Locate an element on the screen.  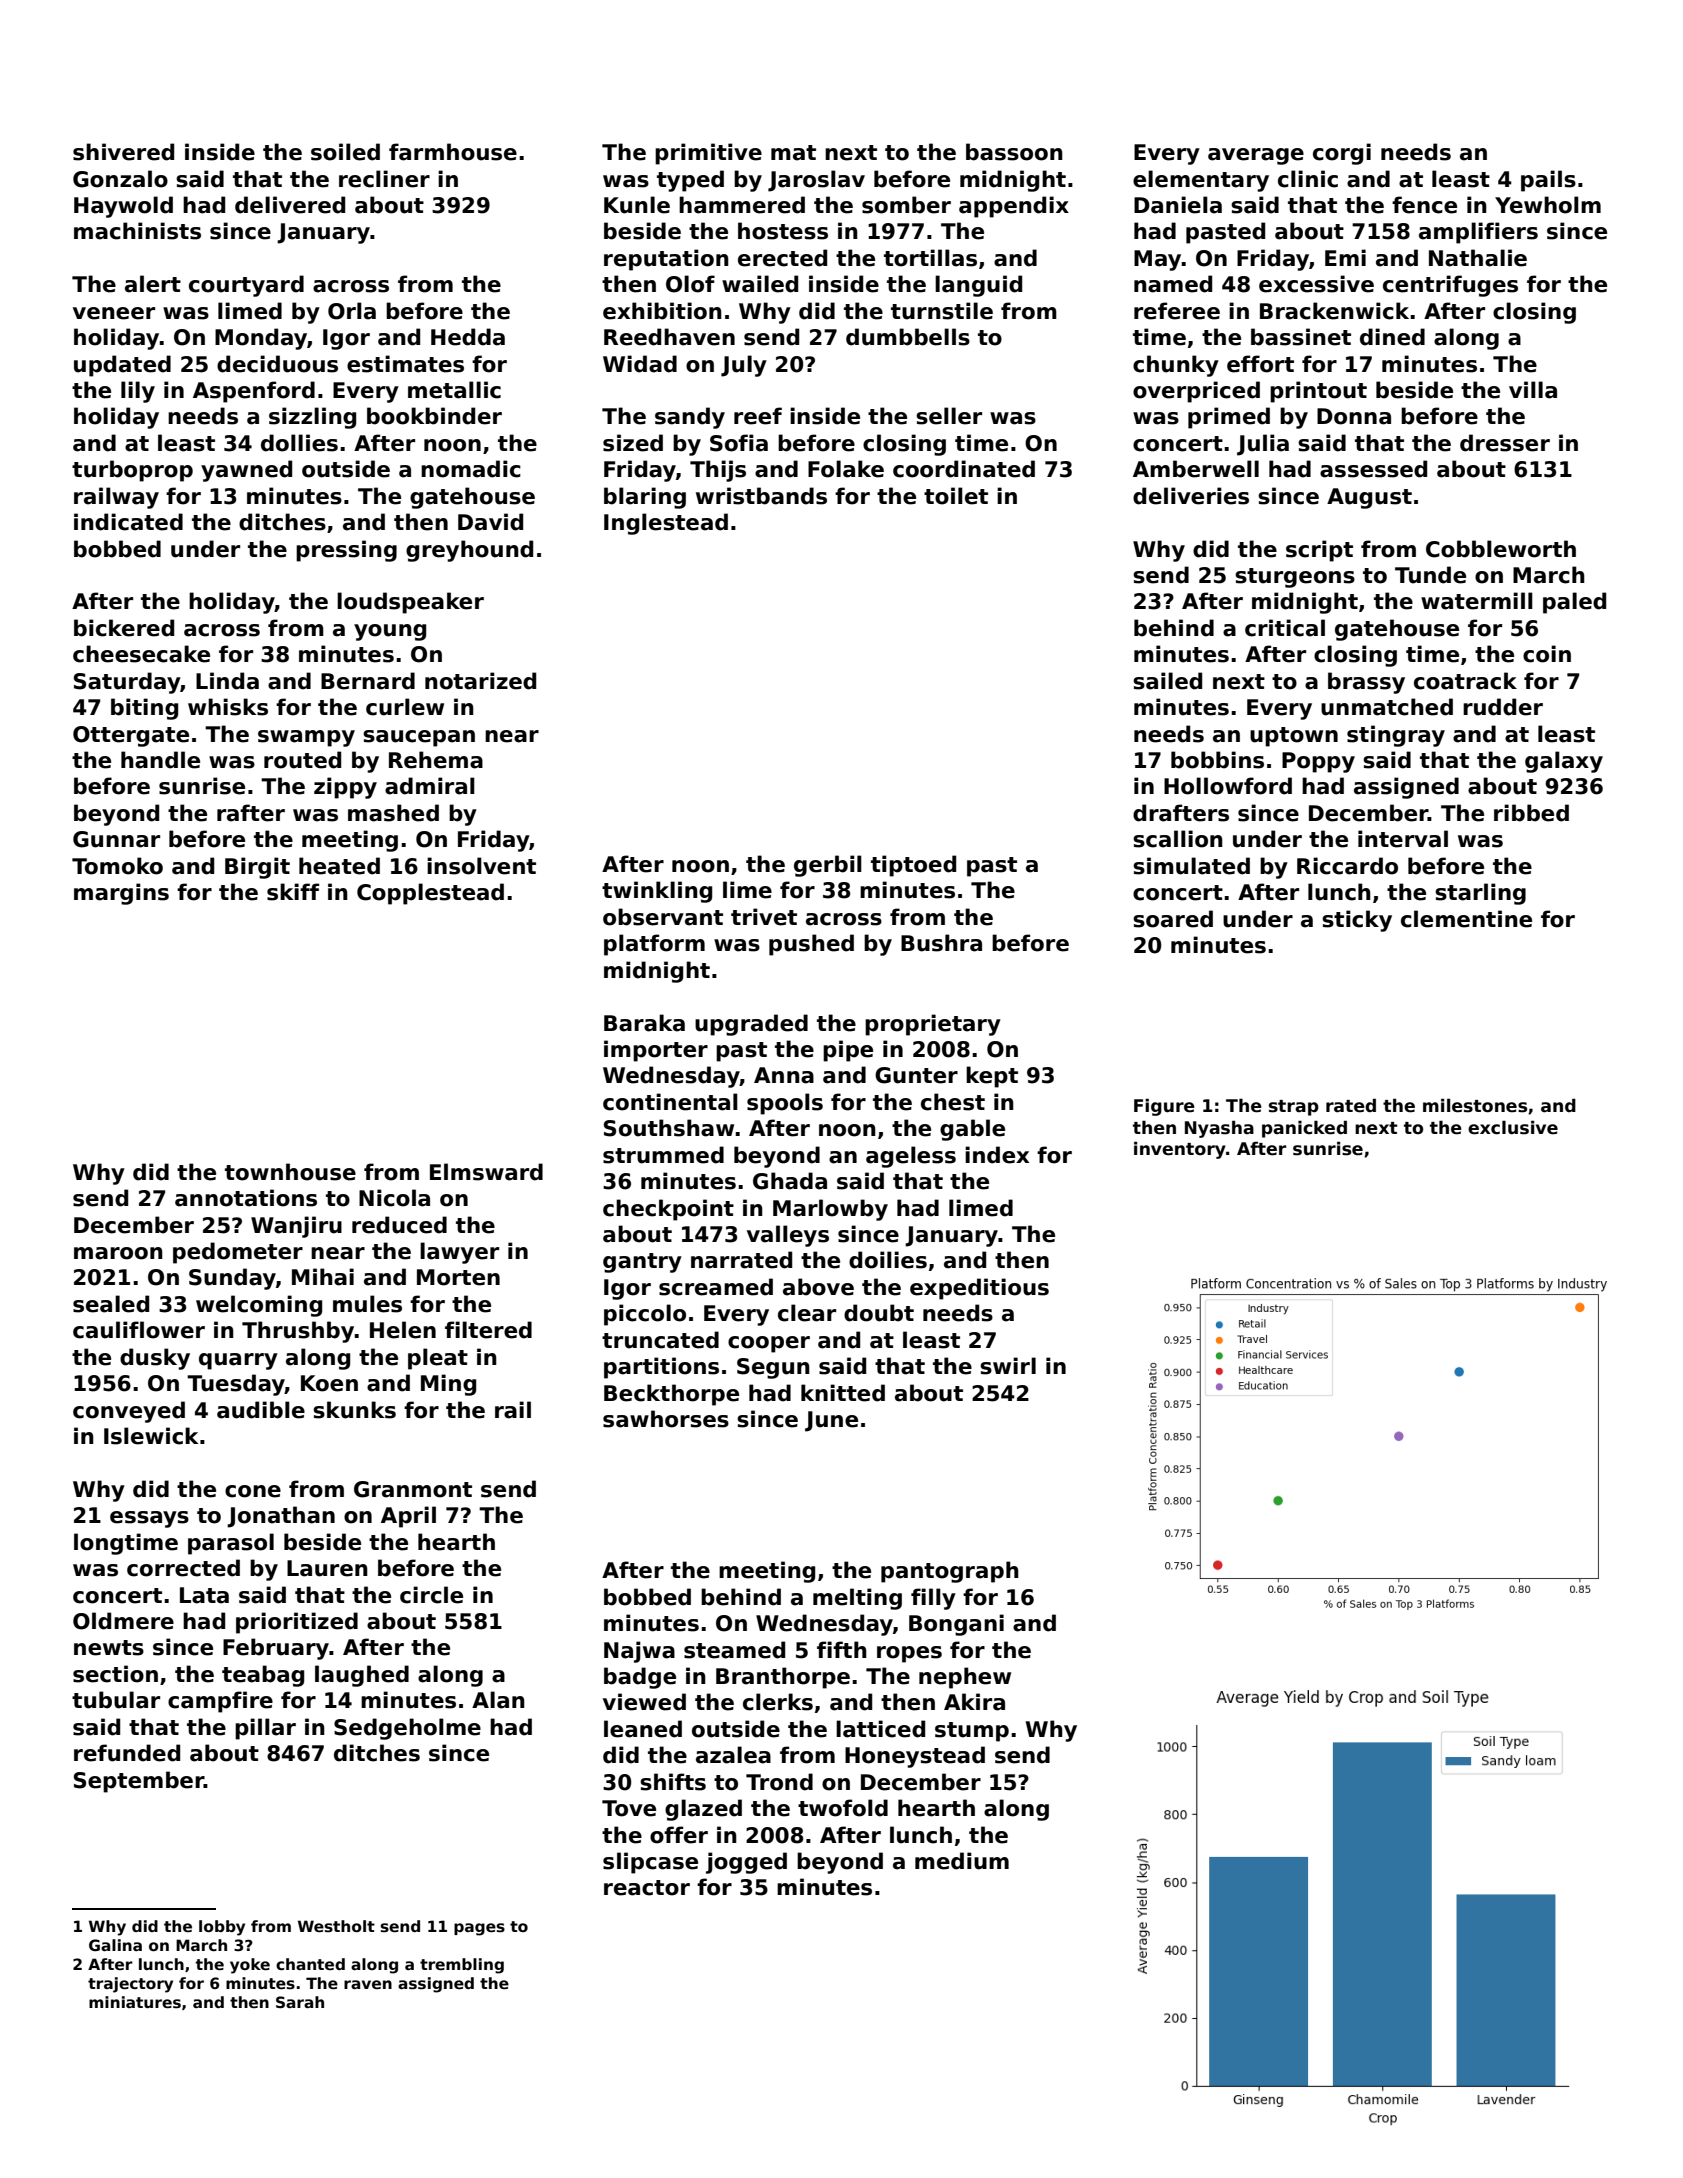
raven is located at coordinates (368, 1984).
